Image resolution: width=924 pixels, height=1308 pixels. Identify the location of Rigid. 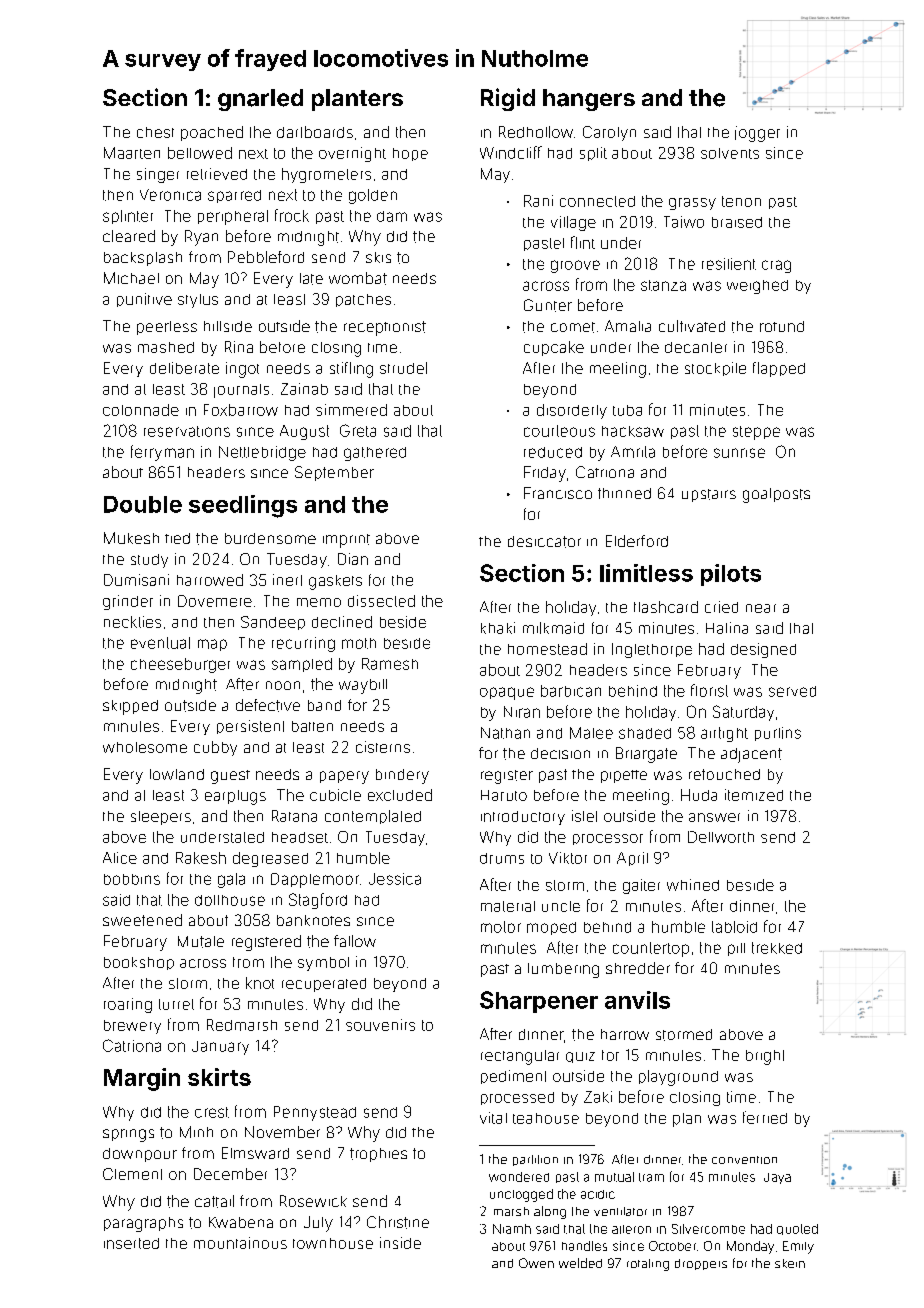
(508, 99).
